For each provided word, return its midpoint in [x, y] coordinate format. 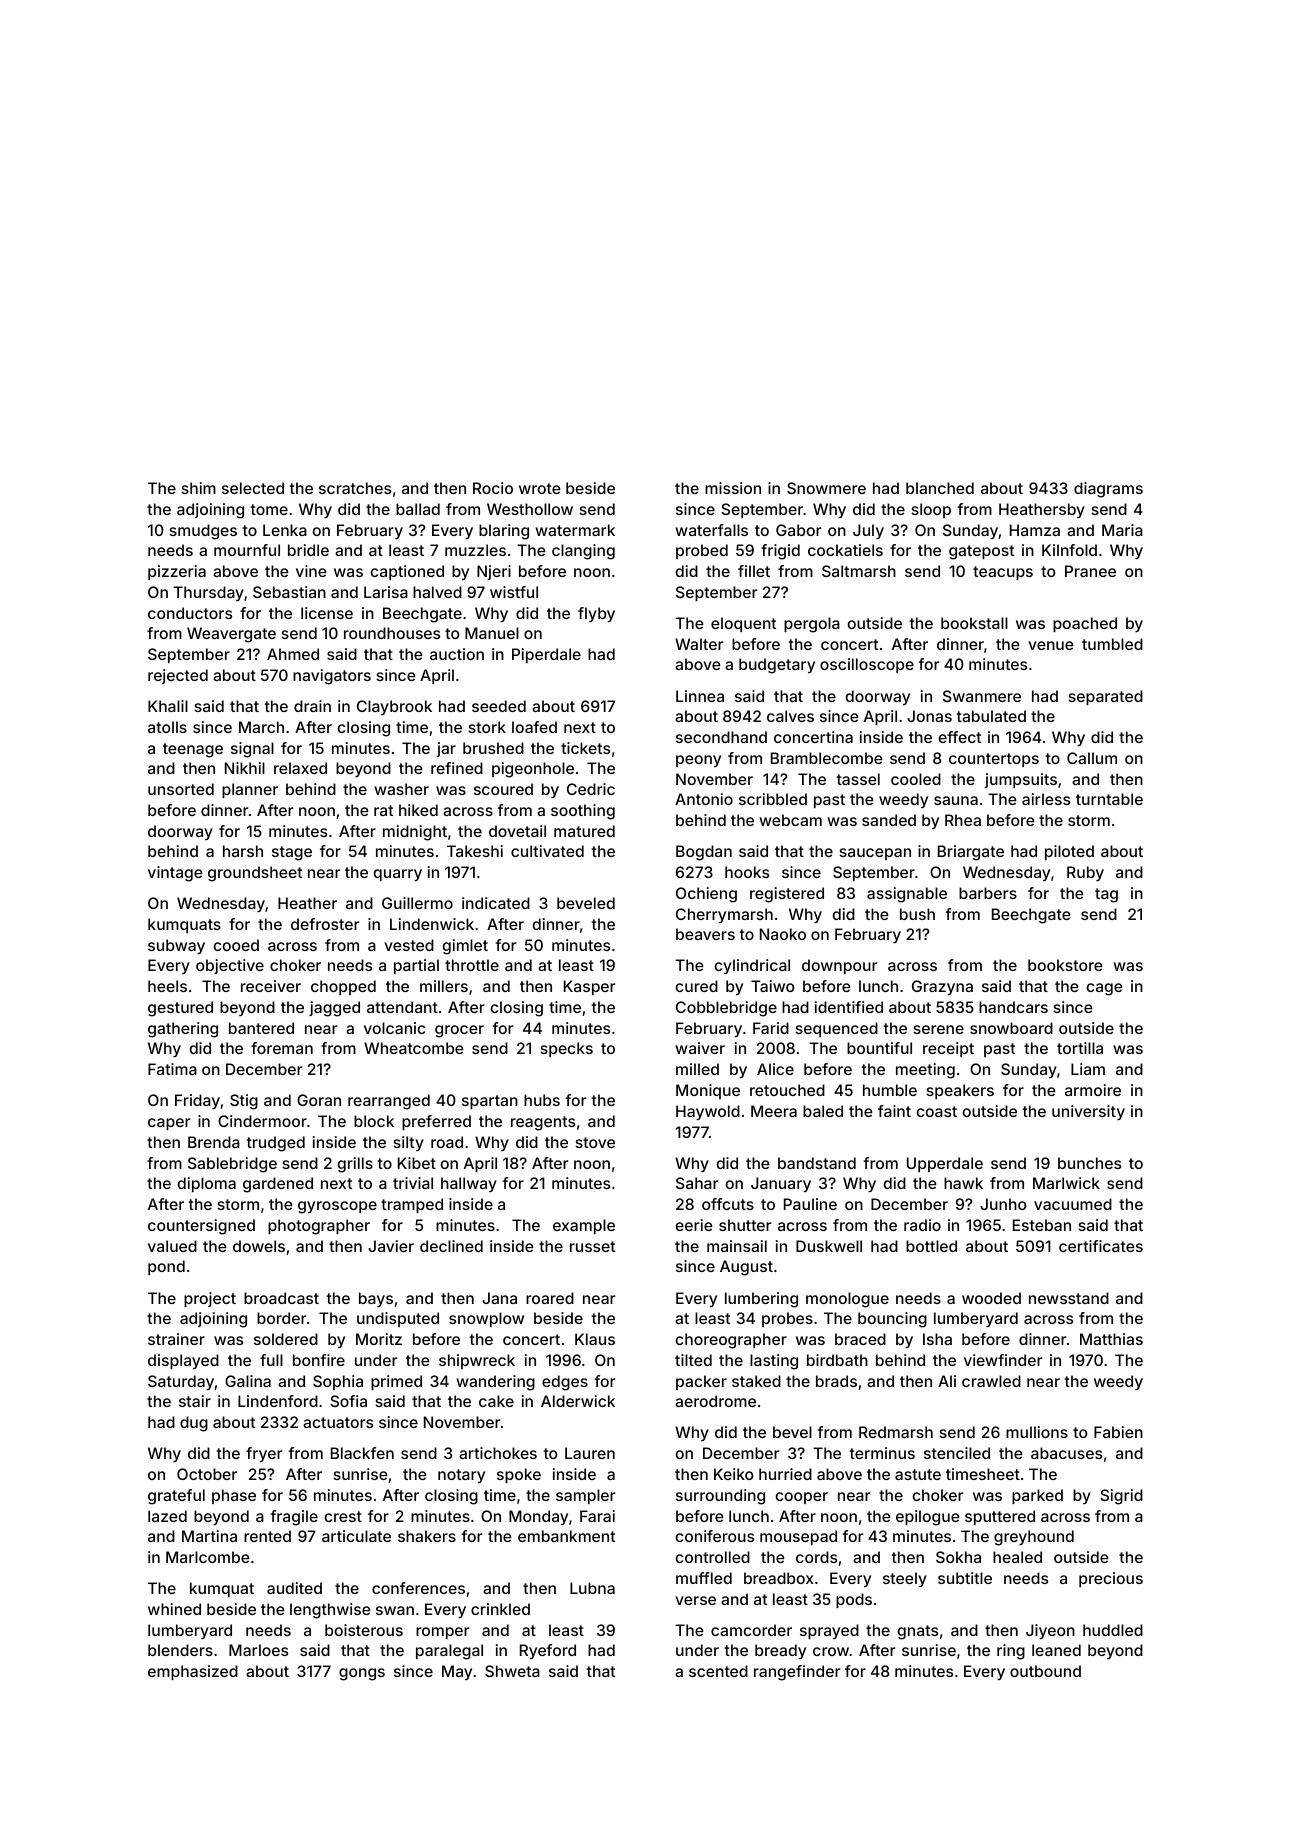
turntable [1109, 799]
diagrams [1108, 490]
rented [267, 1536]
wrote [540, 488]
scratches [355, 488]
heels [167, 986]
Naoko [783, 934]
